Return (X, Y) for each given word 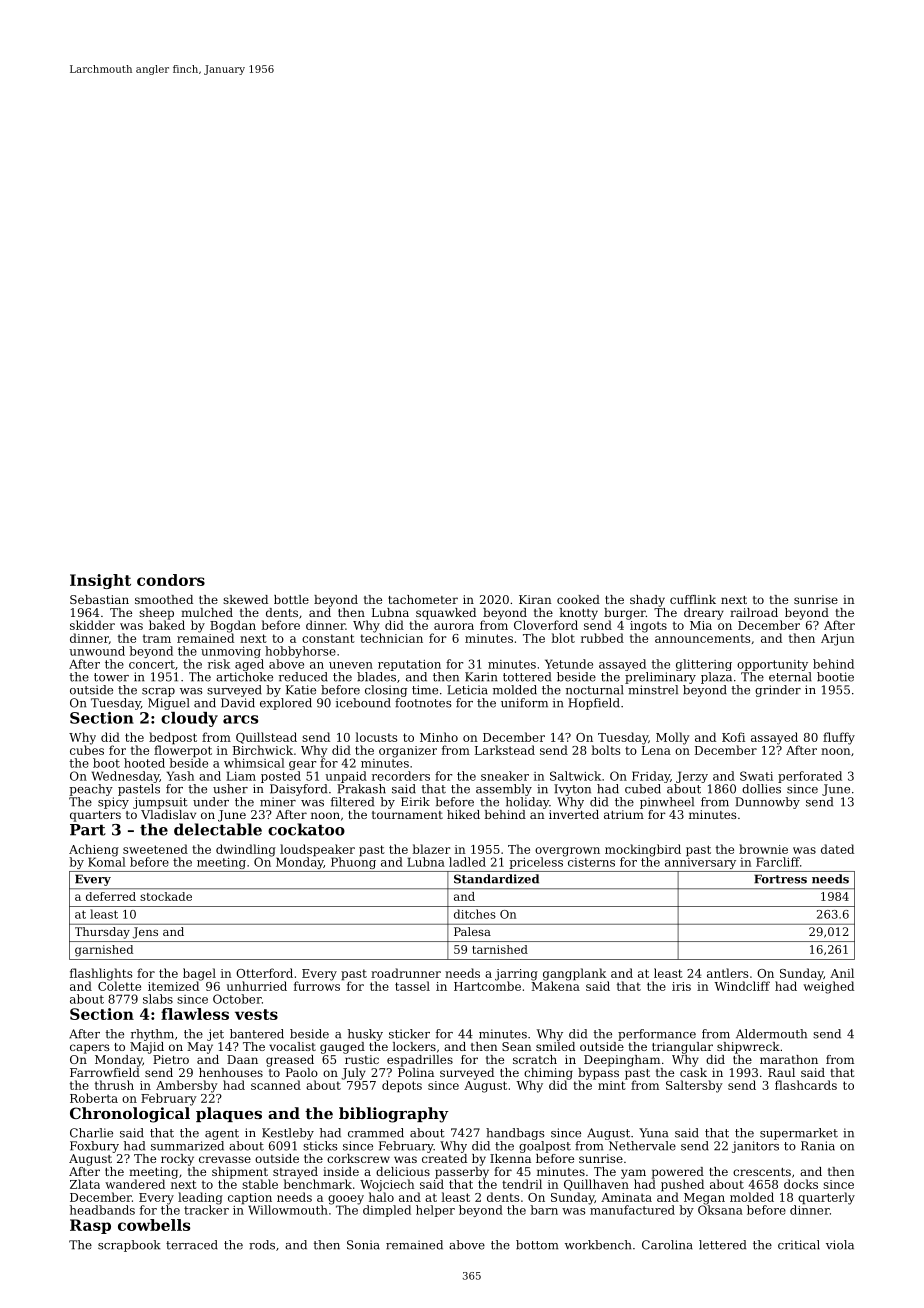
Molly (673, 738)
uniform (524, 703)
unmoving (231, 652)
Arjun (838, 640)
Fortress (780, 879)
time (425, 690)
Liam (241, 776)
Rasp (90, 1226)
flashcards (806, 1085)
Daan (242, 1059)
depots (402, 1086)
